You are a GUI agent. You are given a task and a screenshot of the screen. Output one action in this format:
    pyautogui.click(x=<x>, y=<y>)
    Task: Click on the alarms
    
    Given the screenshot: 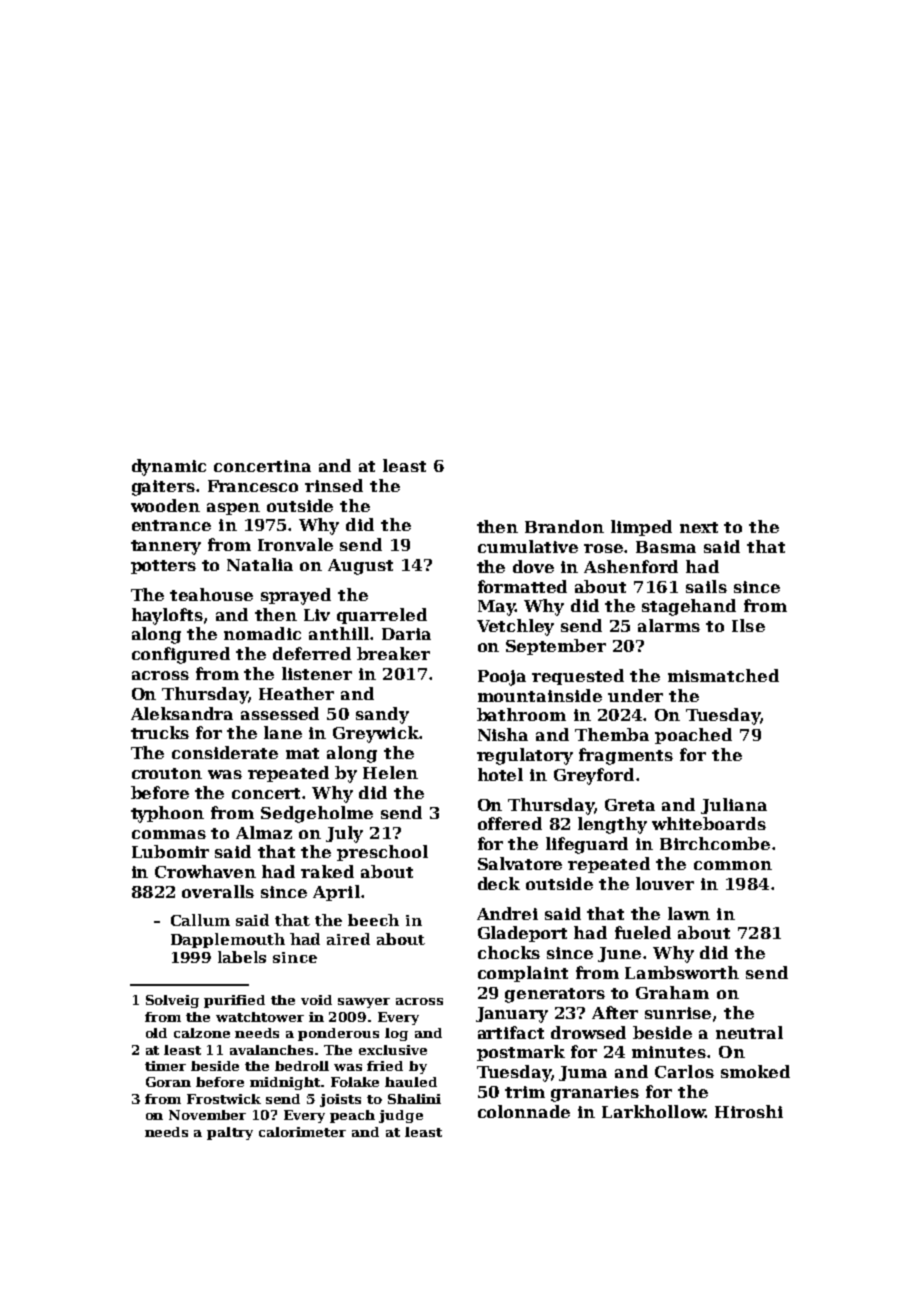 What is the action you would take?
    pyautogui.click(x=669, y=625)
